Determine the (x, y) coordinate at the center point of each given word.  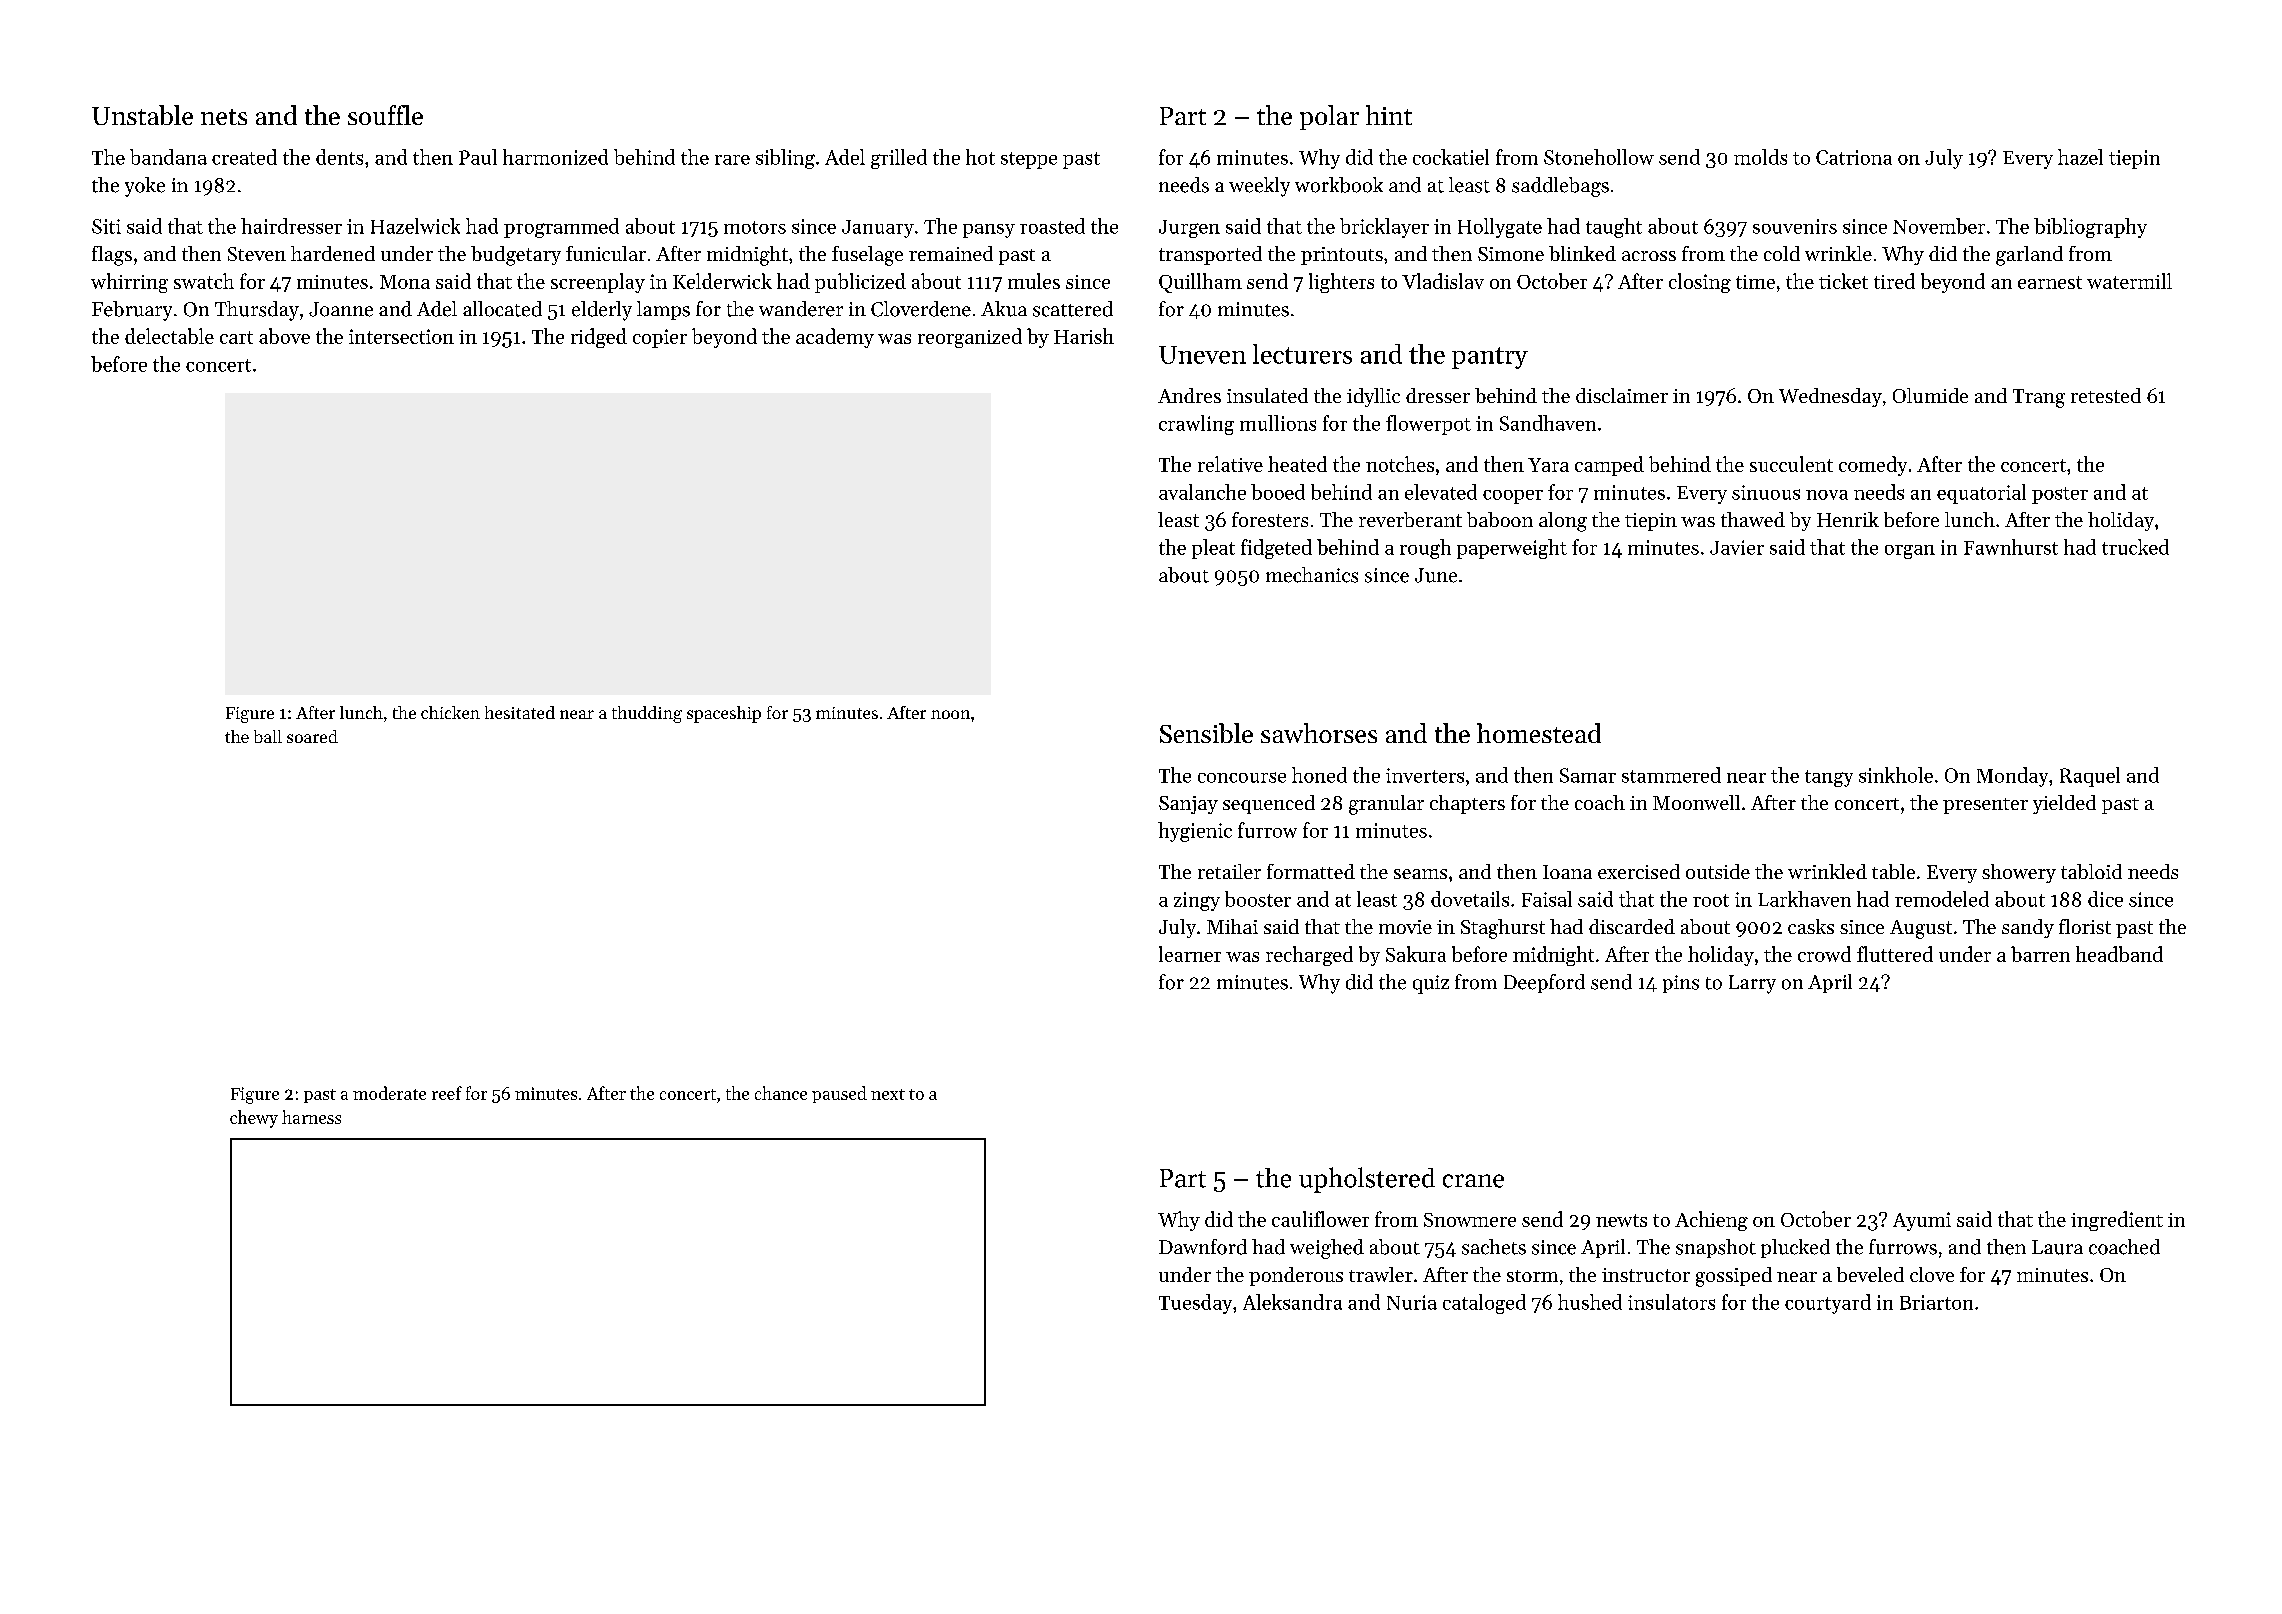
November (1939, 226)
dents (339, 157)
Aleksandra (1292, 1302)
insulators (1671, 1302)
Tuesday (1195, 1304)
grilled (899, 159)
